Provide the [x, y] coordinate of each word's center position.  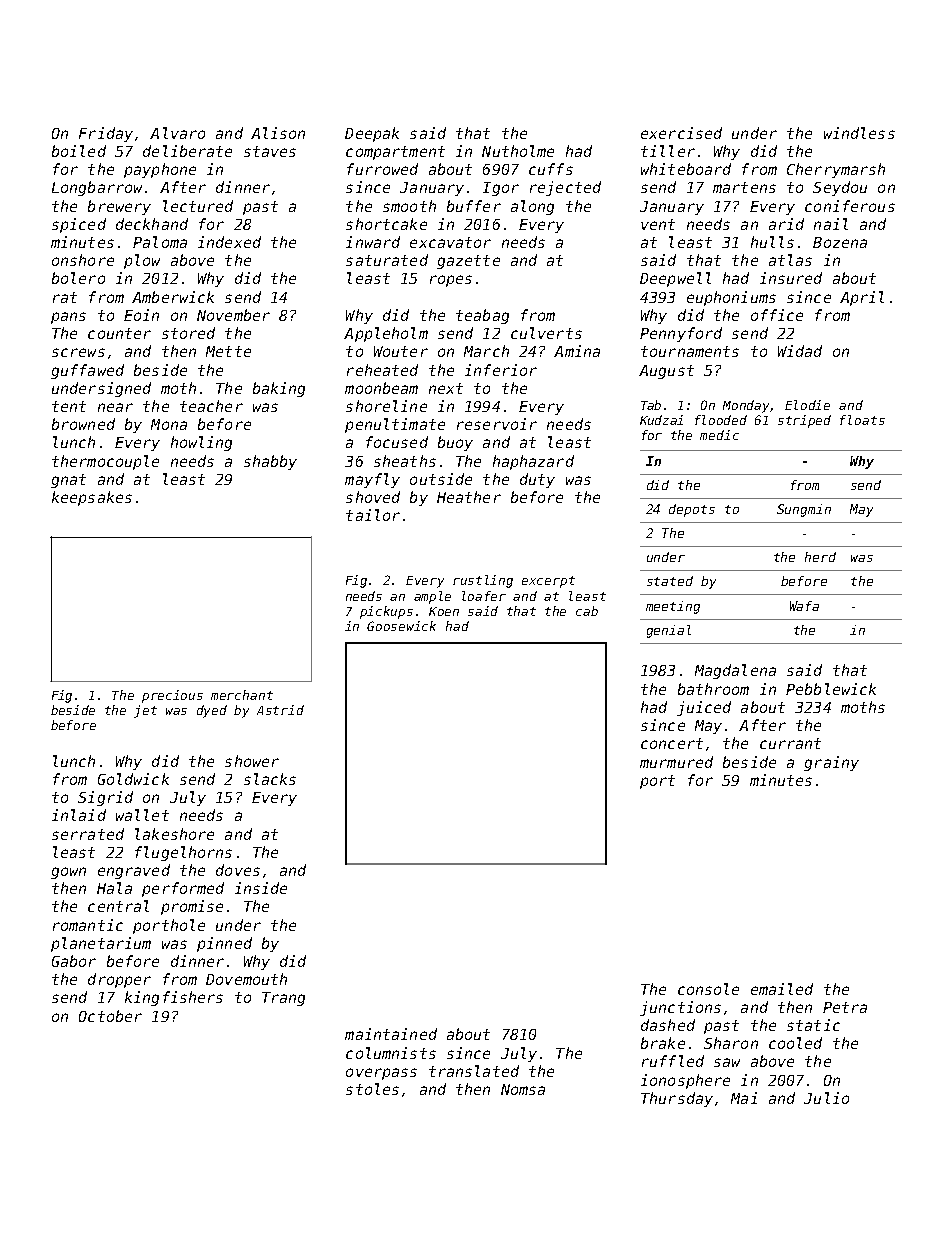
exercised [681, 133]
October [110, 1016]
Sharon [731, 1043]
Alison [278, 133]
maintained [391, 1034]
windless [859, 133]
